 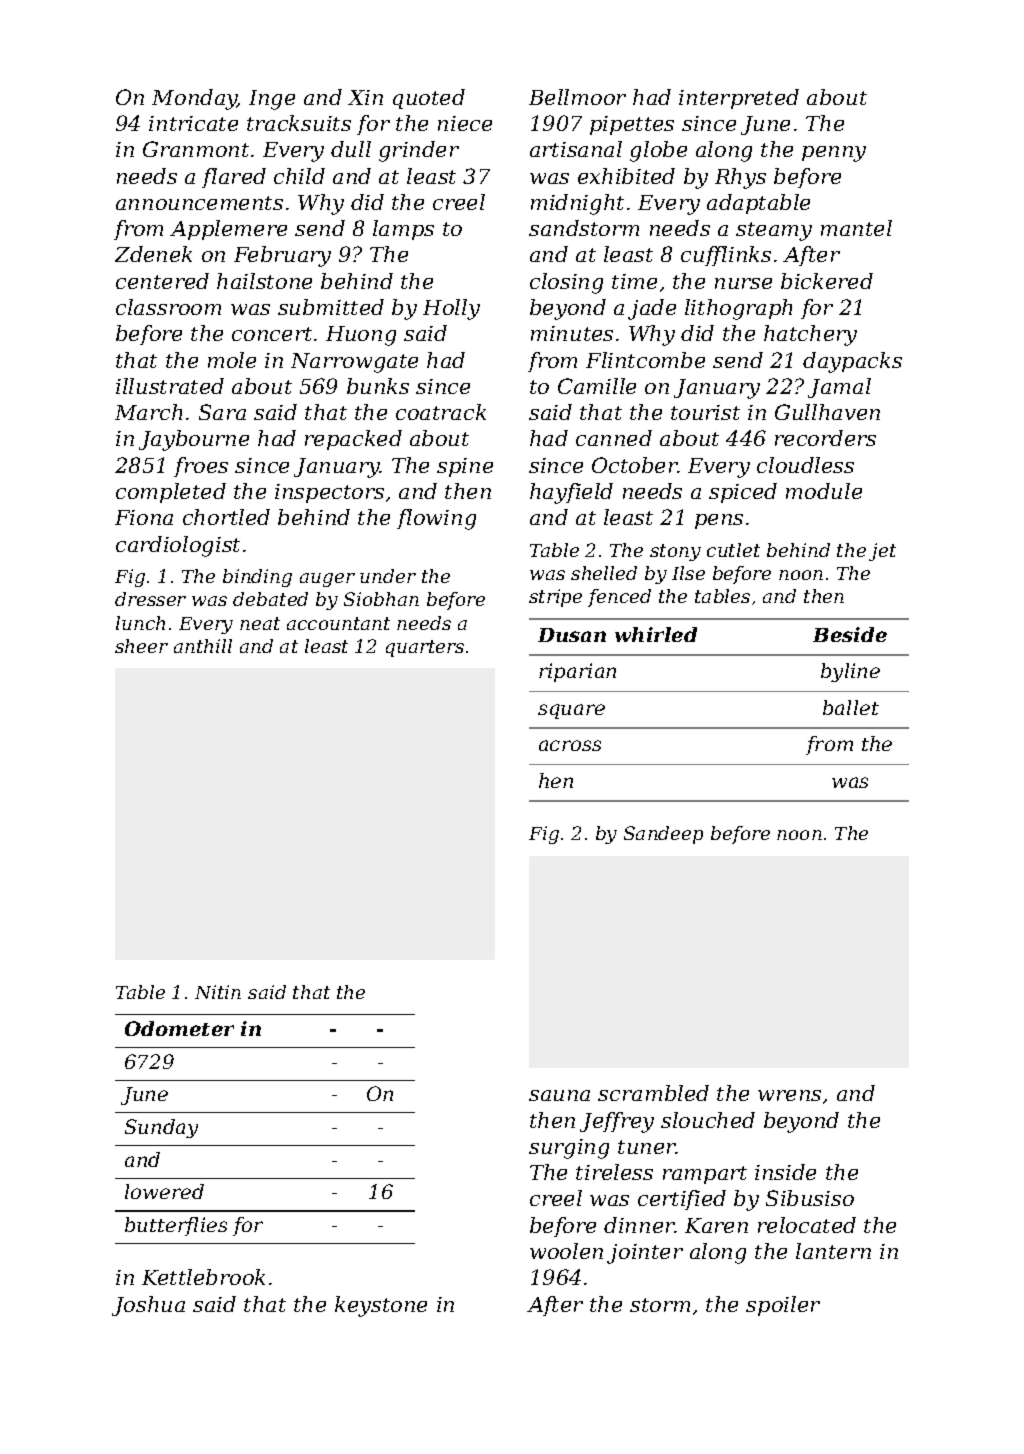 I want to click on riparian, so click(x=577, y=672).
